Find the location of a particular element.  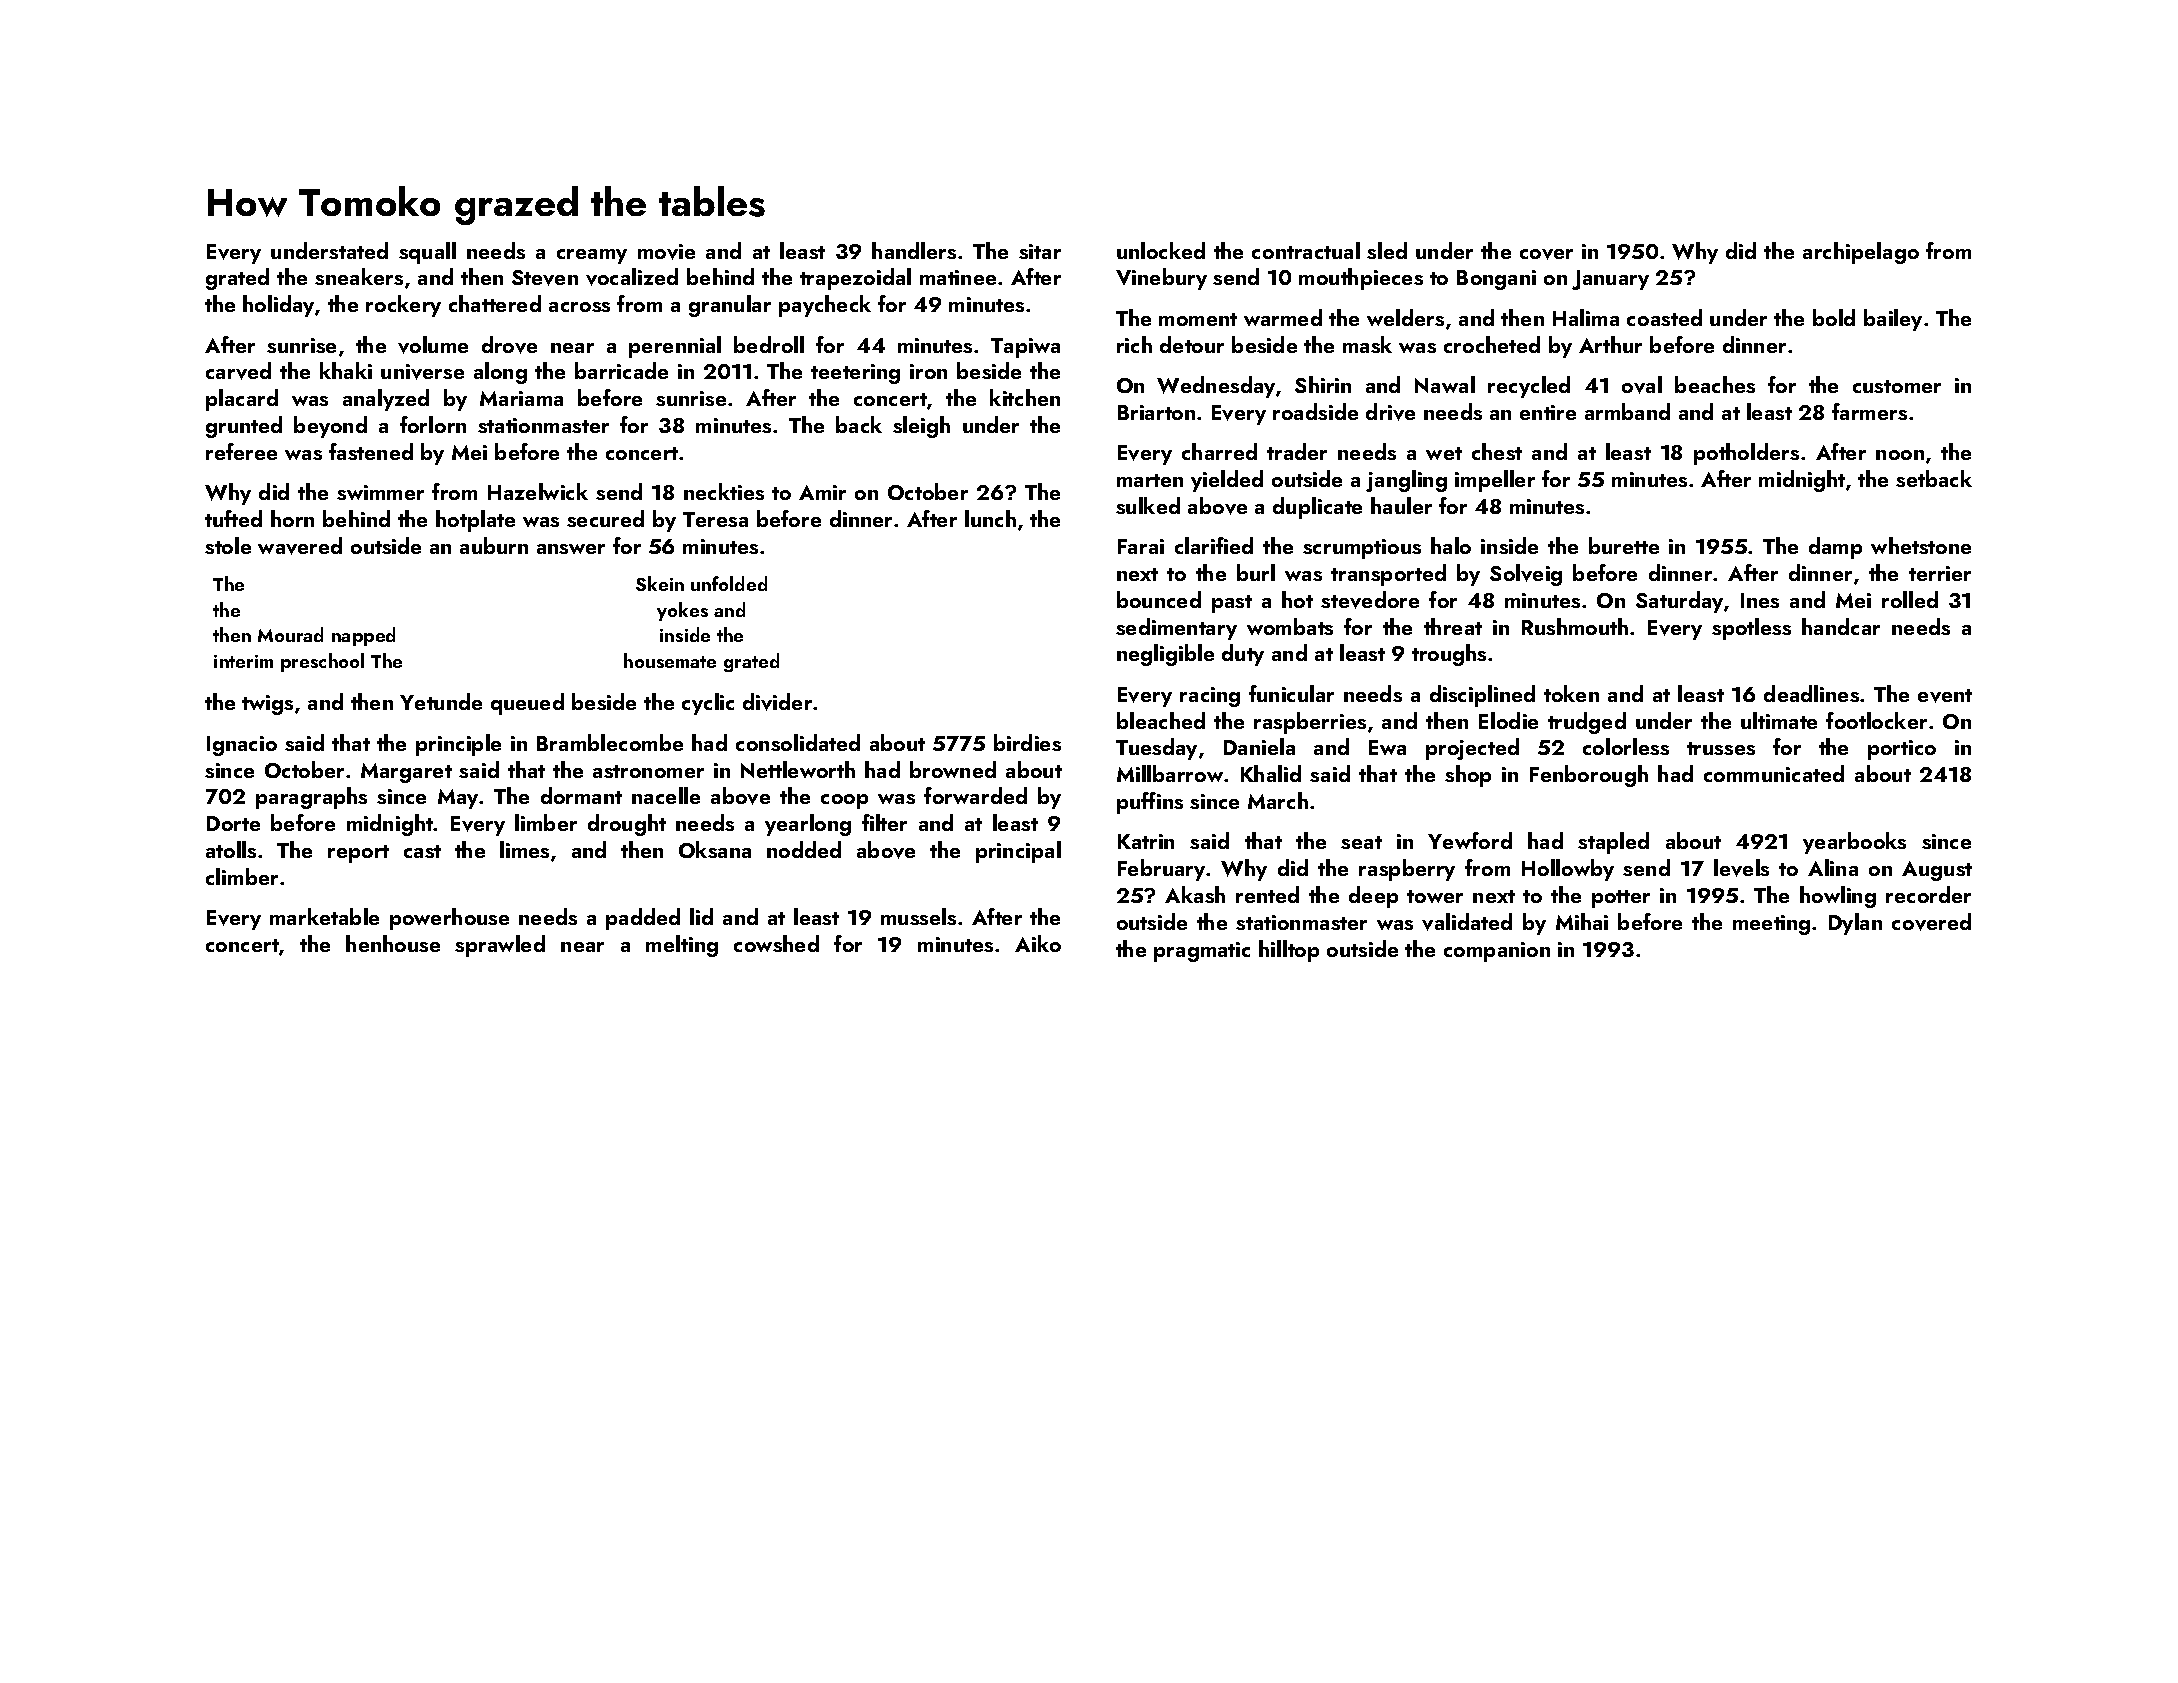

yearbooks is located at coordinates (1854, 843).
